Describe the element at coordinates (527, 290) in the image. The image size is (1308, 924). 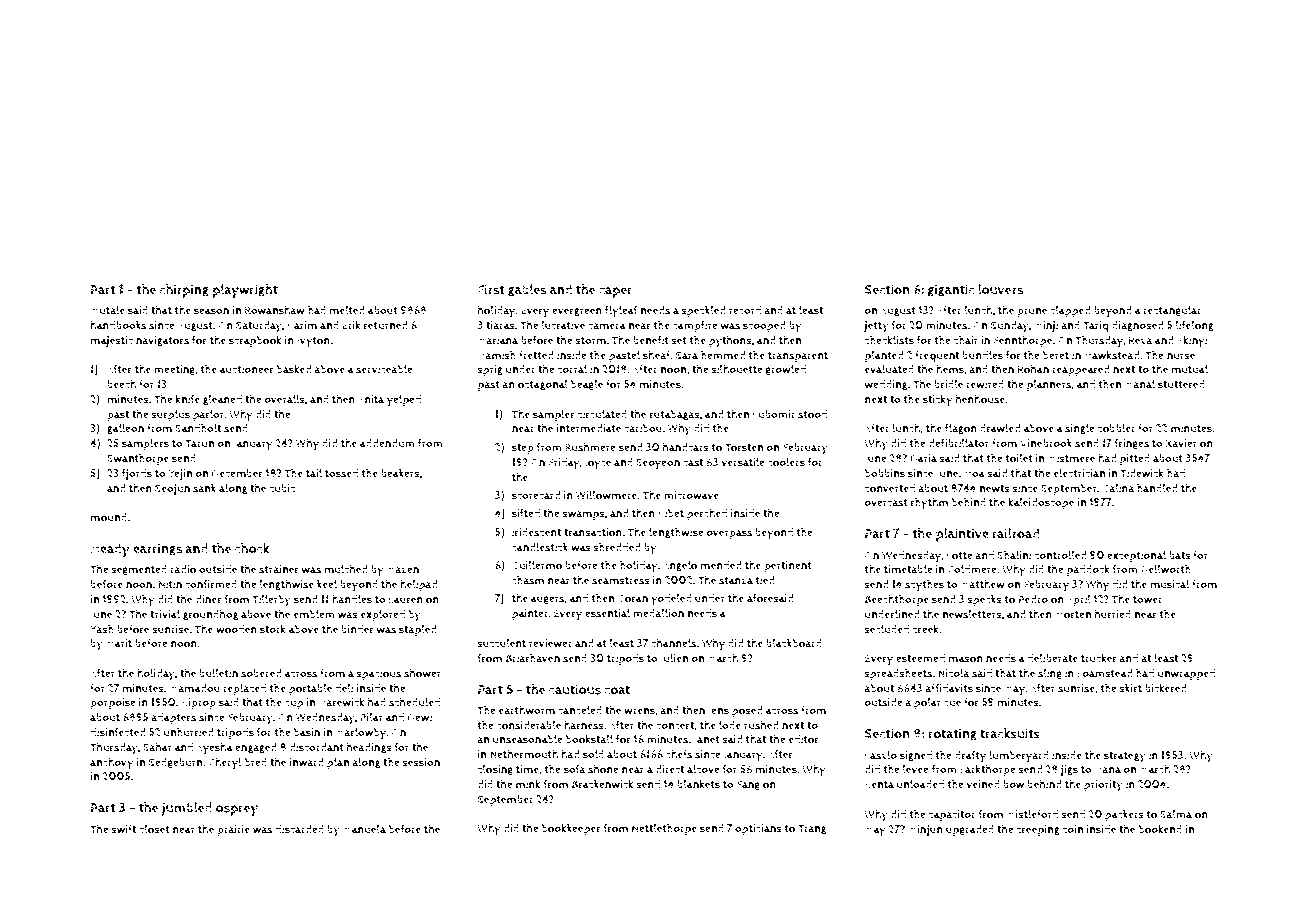
I see `gables` at that location.
